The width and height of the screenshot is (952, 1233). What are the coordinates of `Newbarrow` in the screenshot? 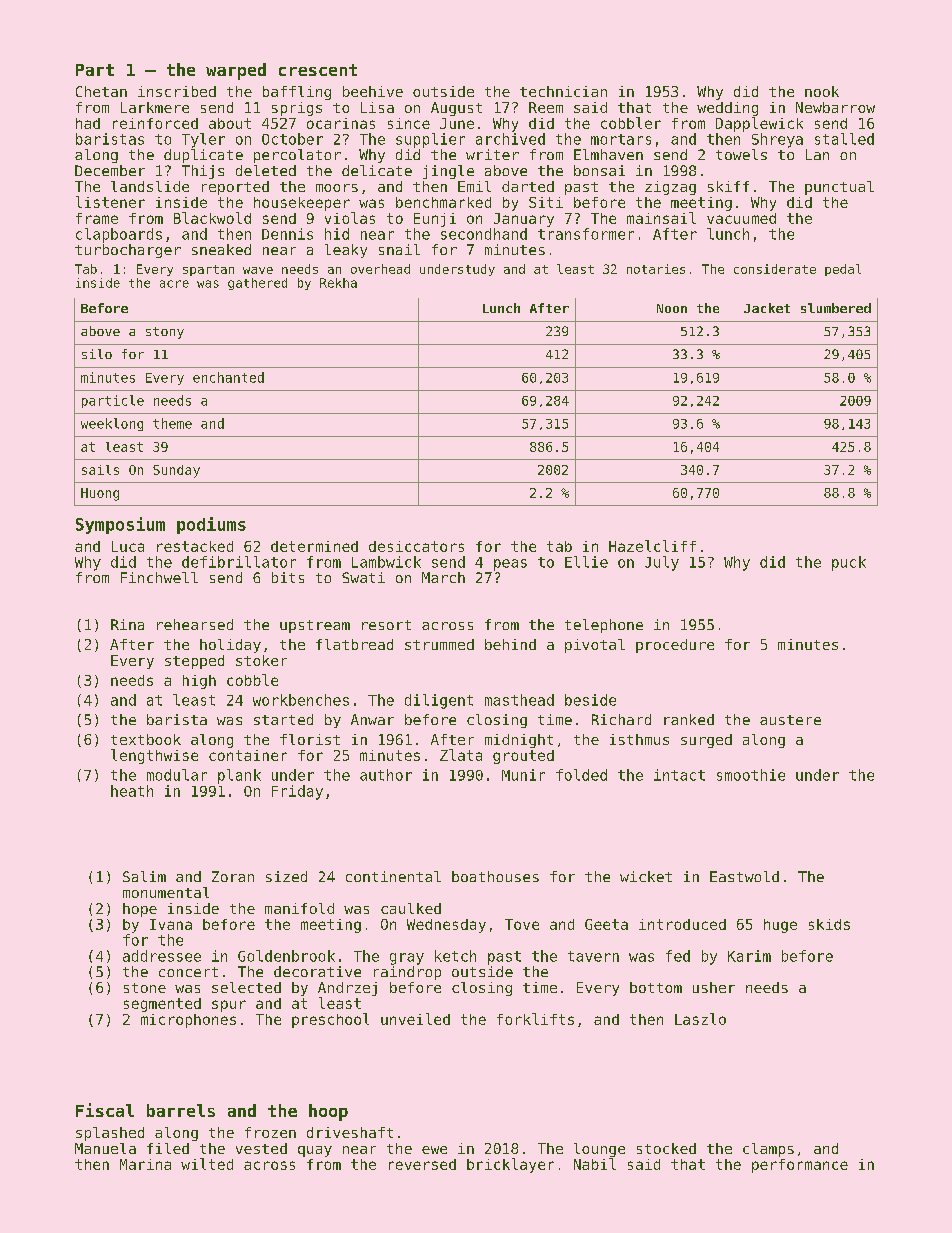 It's located at (835, 107).
